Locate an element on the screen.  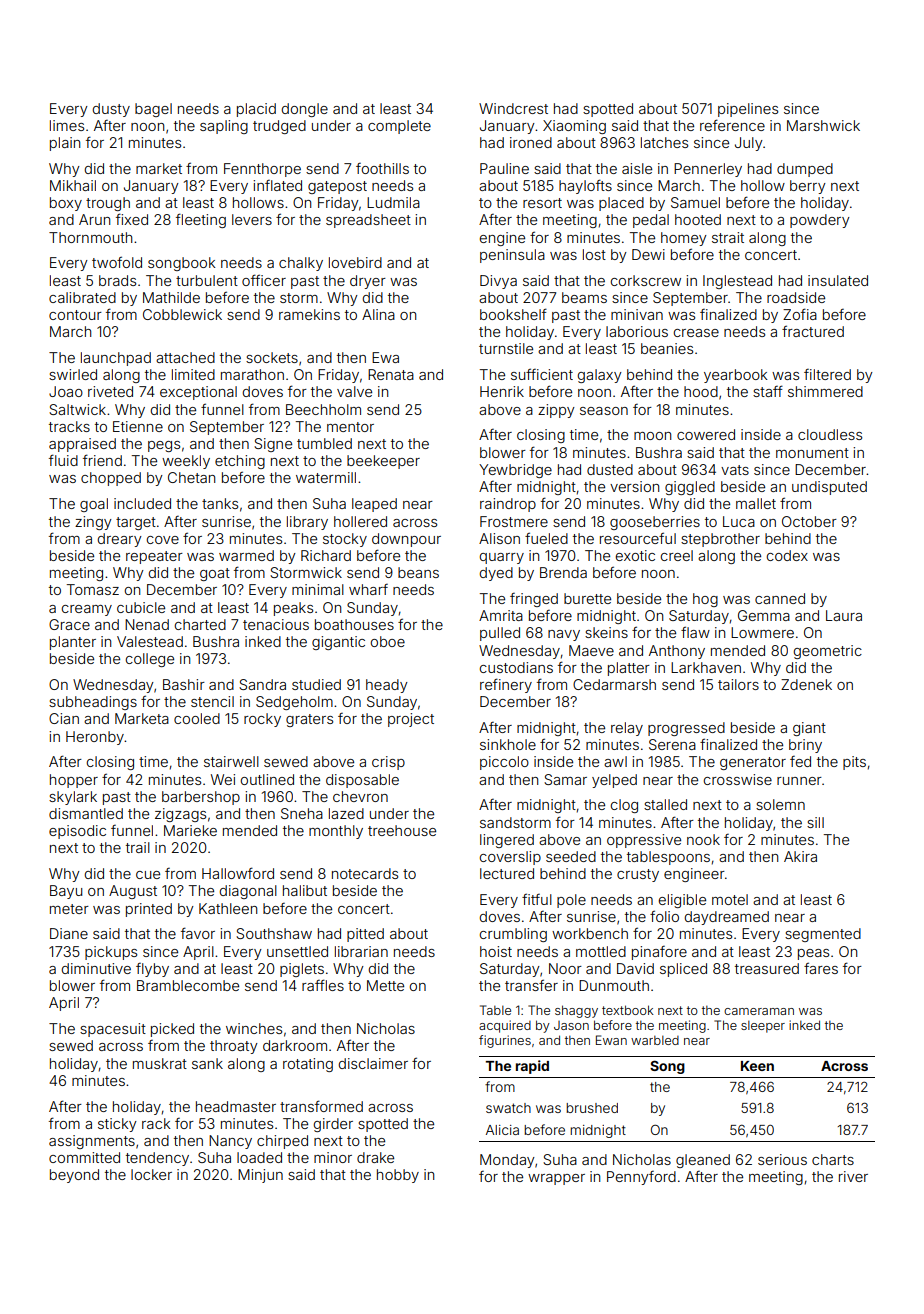
watermill is located at coordinates (326, 477).
